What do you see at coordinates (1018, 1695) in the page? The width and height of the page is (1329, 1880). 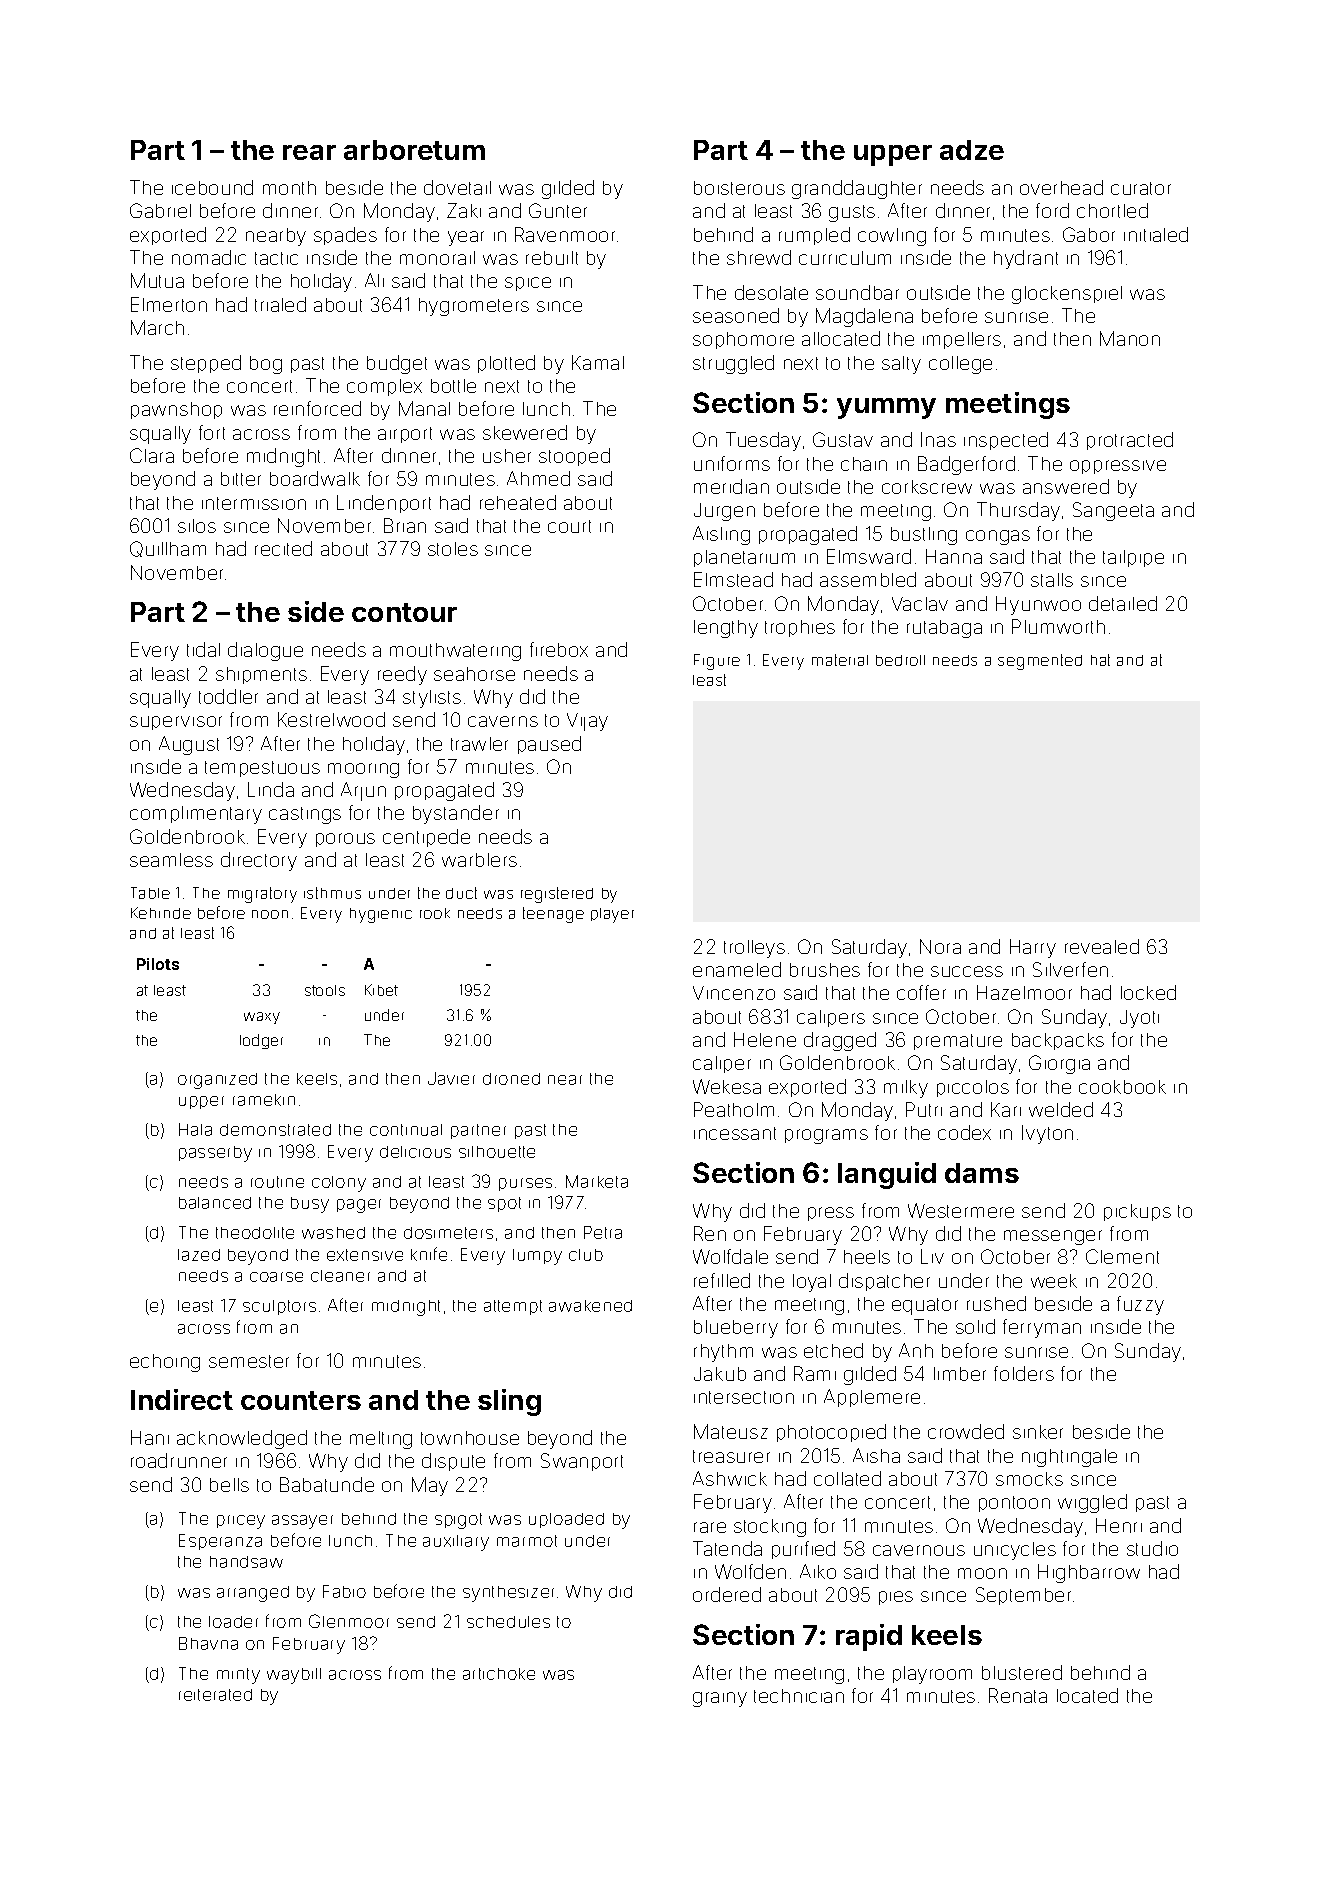 I see `Renata` at bounding box center [1018, 1695].
